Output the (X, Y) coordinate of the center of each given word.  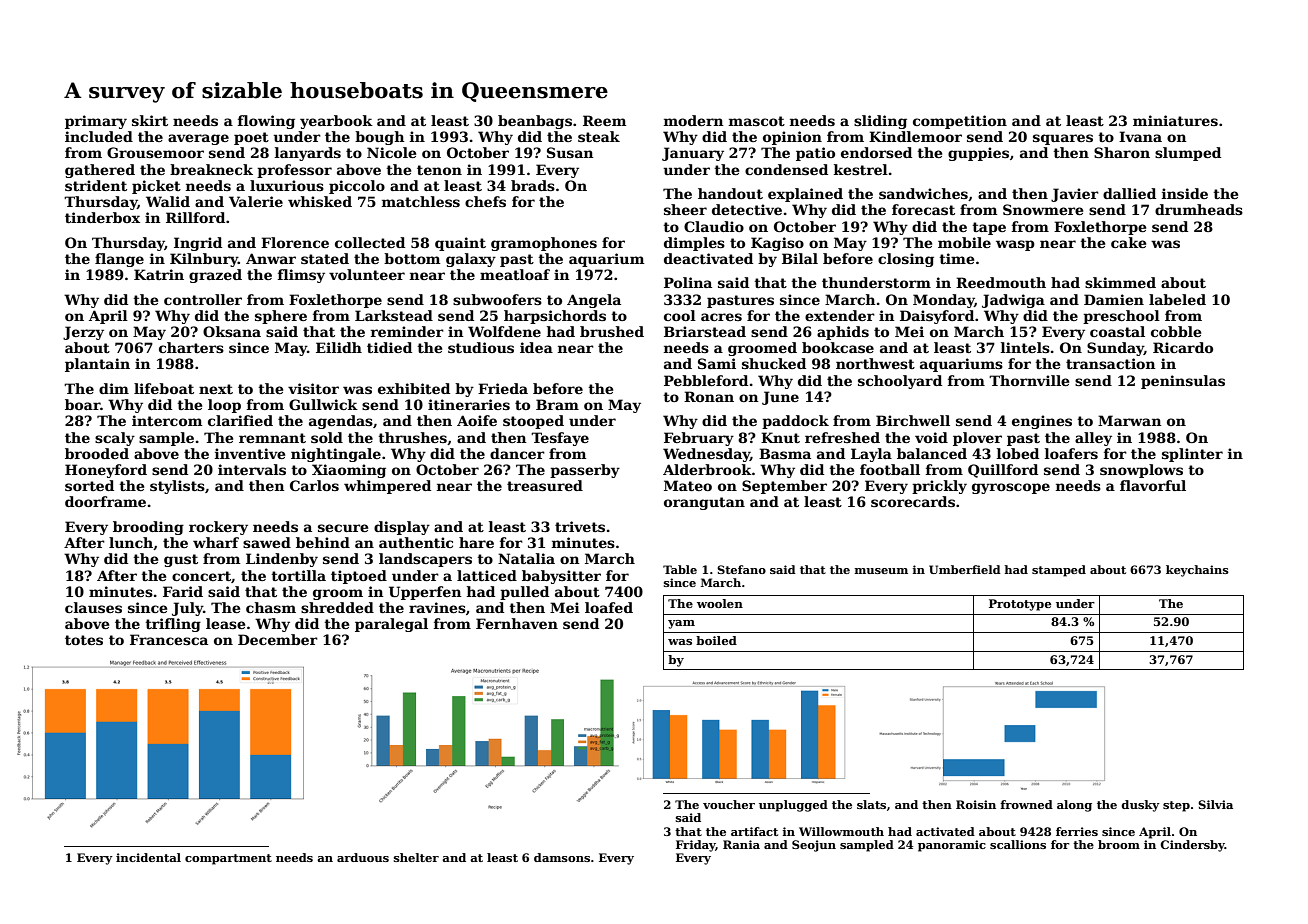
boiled (716, 640)
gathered (100, 171)
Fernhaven (517, 623)
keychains (1197, 571)
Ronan (709, 396)
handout (730, 193)
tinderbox (102, 217)
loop (224, 406)
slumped (1188, 154)
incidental (148, 857)
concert (201, 576)
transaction (1110, 363)
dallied (1129, 193)
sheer (685, 209)
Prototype (1020, 605)
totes (84, 640)
